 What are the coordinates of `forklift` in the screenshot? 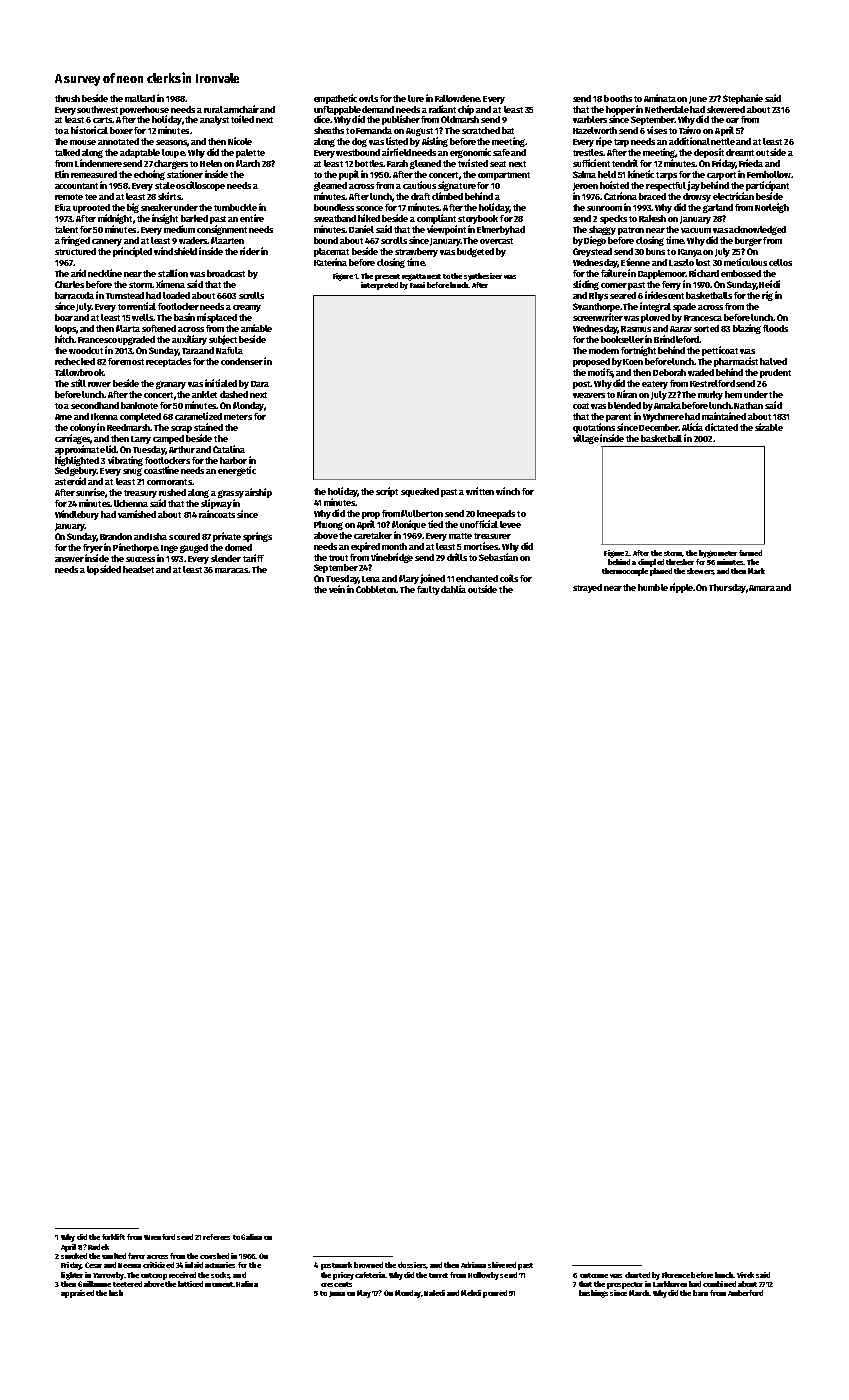 It's located at (113, 1237).
